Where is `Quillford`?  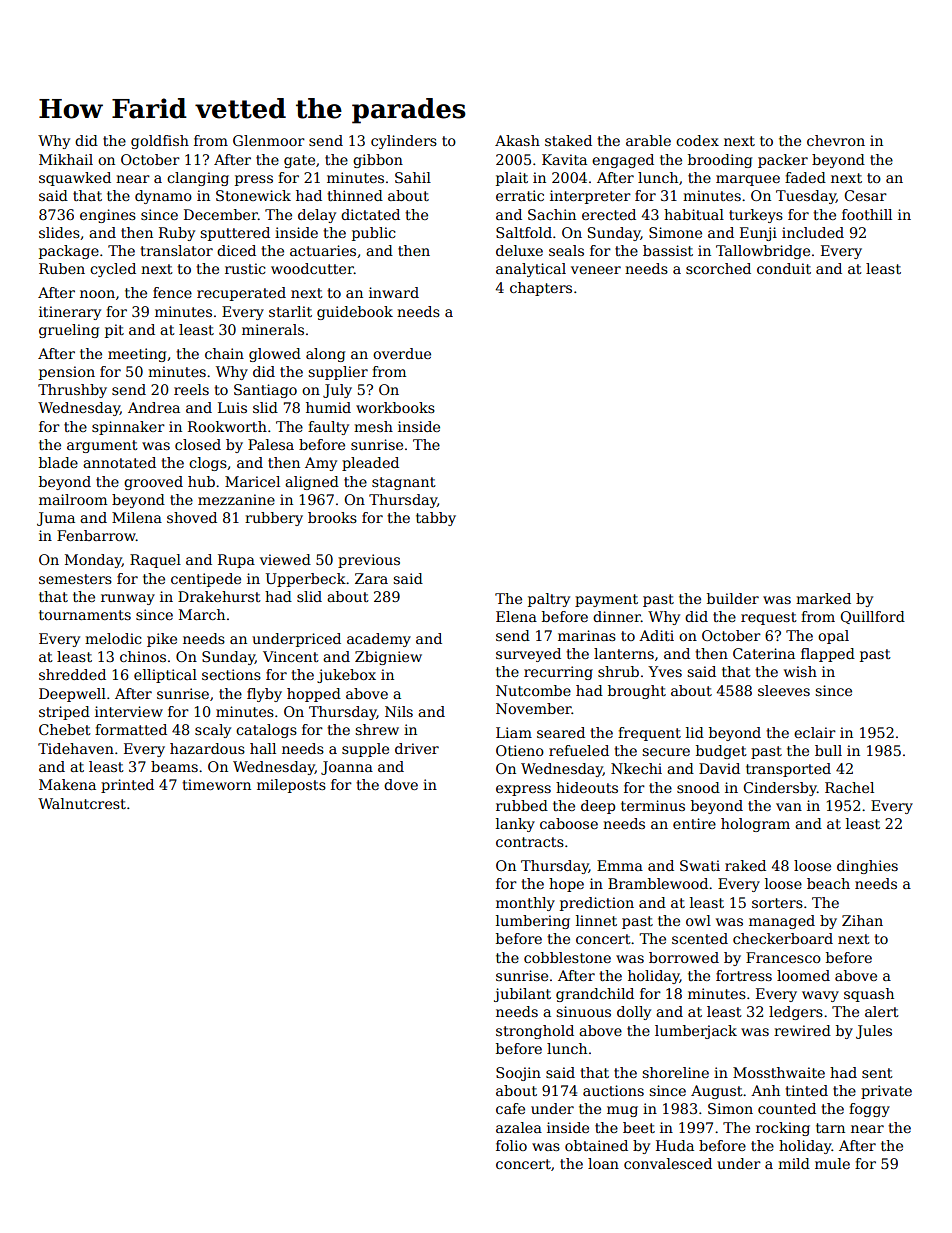 Quillford is located at coordinates (872, 617).
